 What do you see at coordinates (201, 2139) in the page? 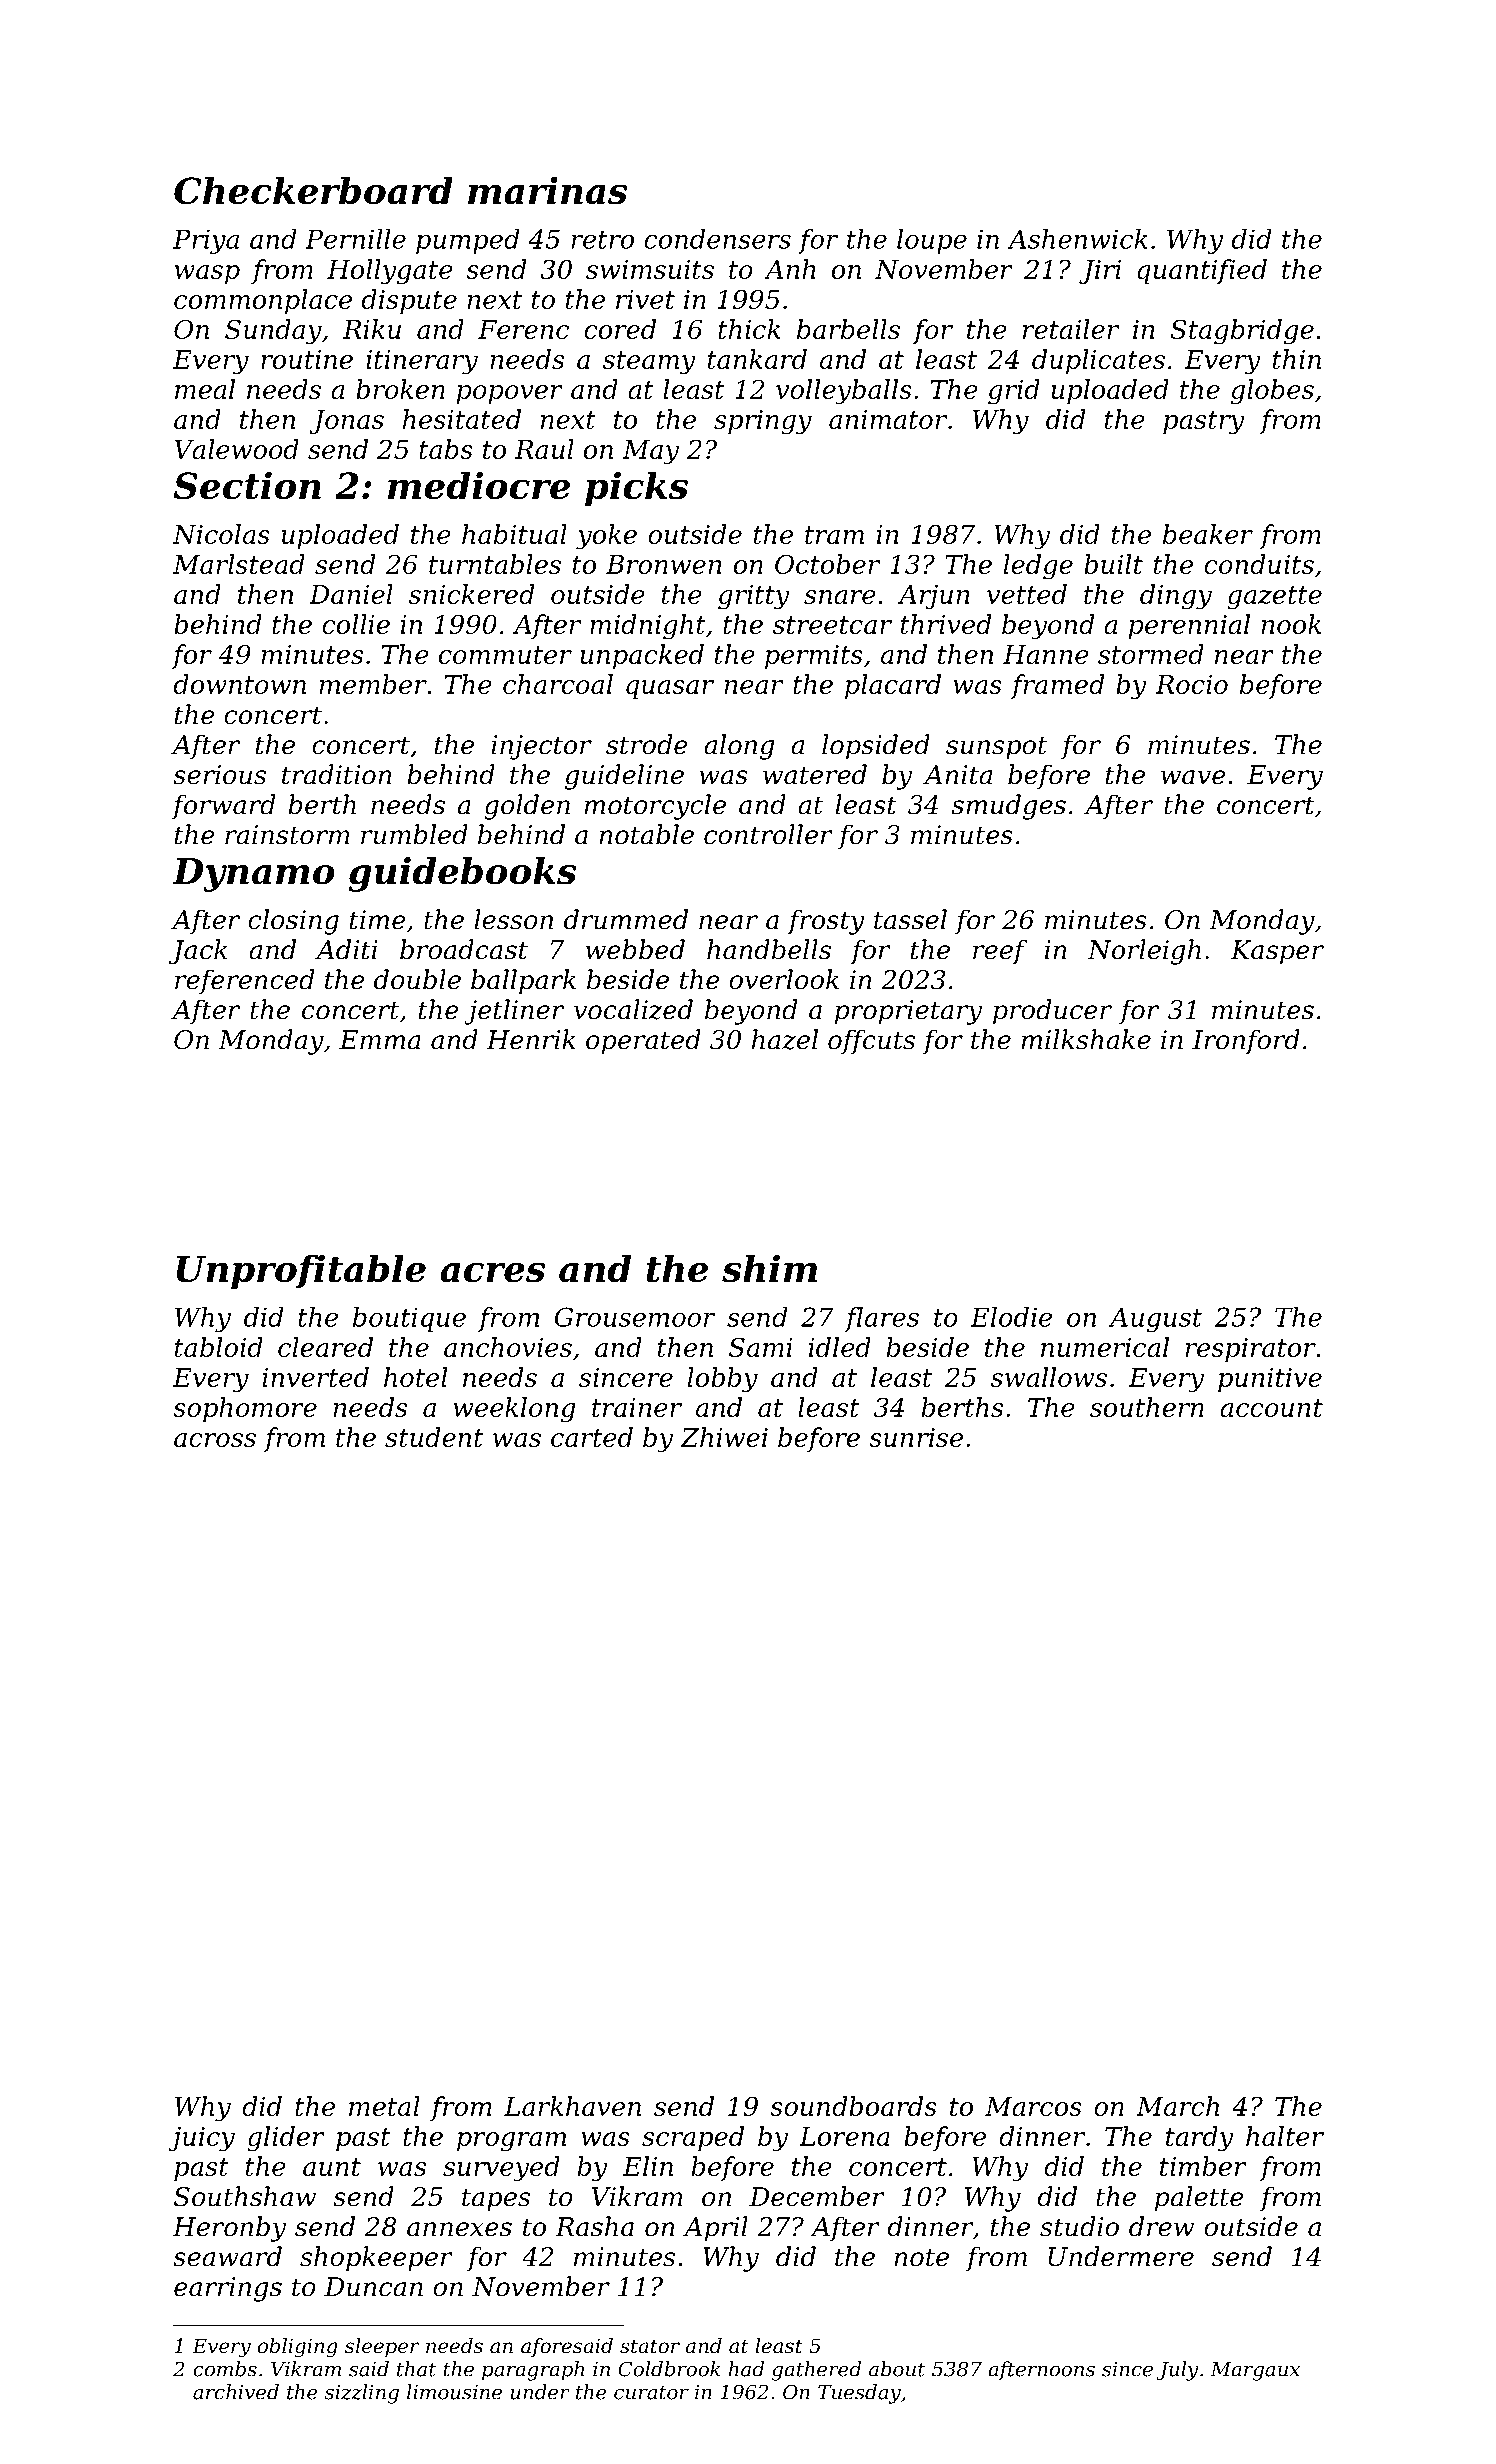
I see `juicy` at bounding box center [201, 2139].
